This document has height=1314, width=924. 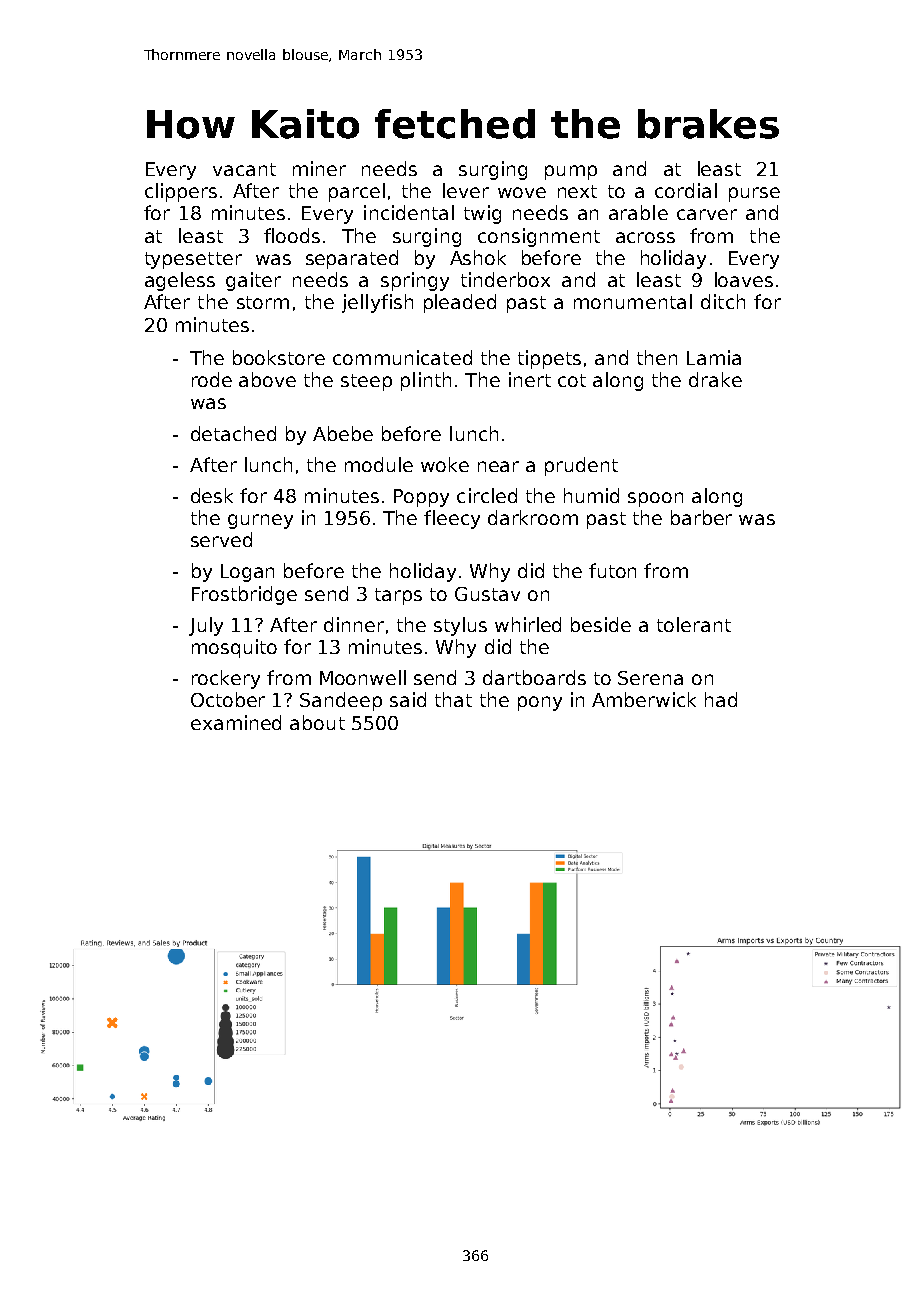 What do you see at coordinates (377, 303) in the document?
I see `jellyfish` at bounding box center [377, 303].
